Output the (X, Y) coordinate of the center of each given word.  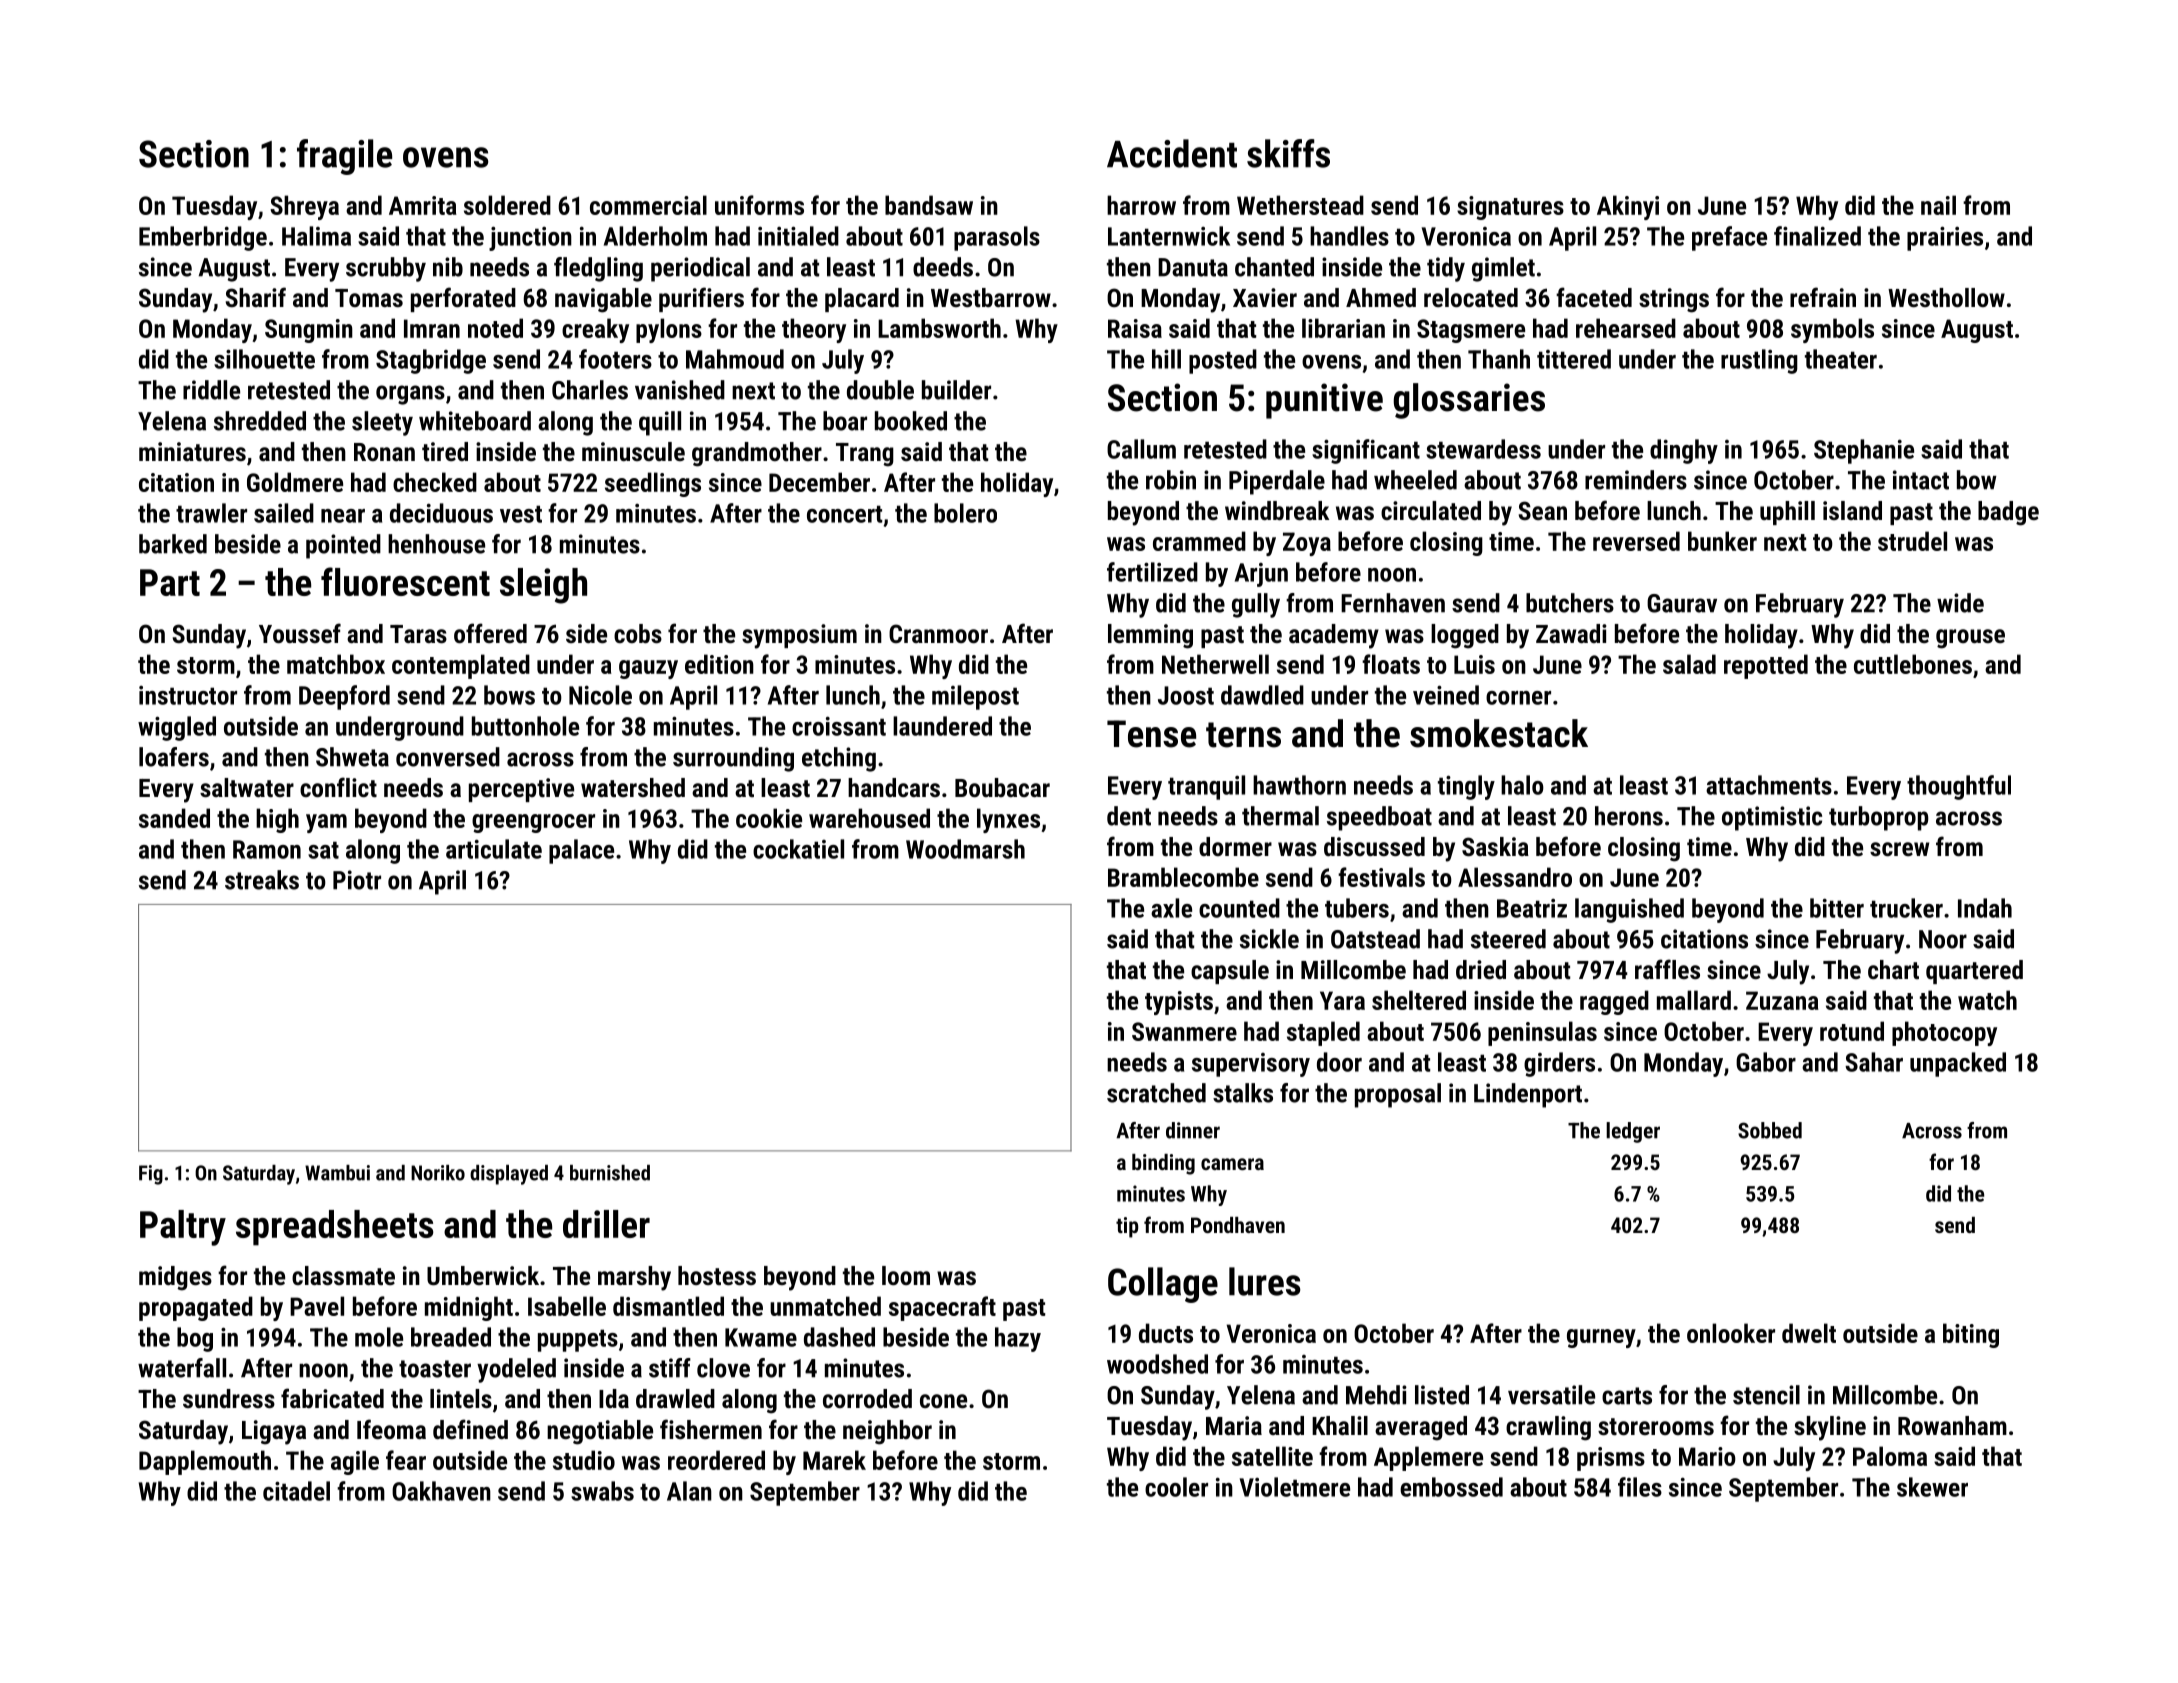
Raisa (1135, 328)
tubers (1357, 908)
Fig (151, 1175)
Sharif (256, 297)
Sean (1543, 510)
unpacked (1958, 1064)
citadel (296, 1491)
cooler (1176, 1487)
